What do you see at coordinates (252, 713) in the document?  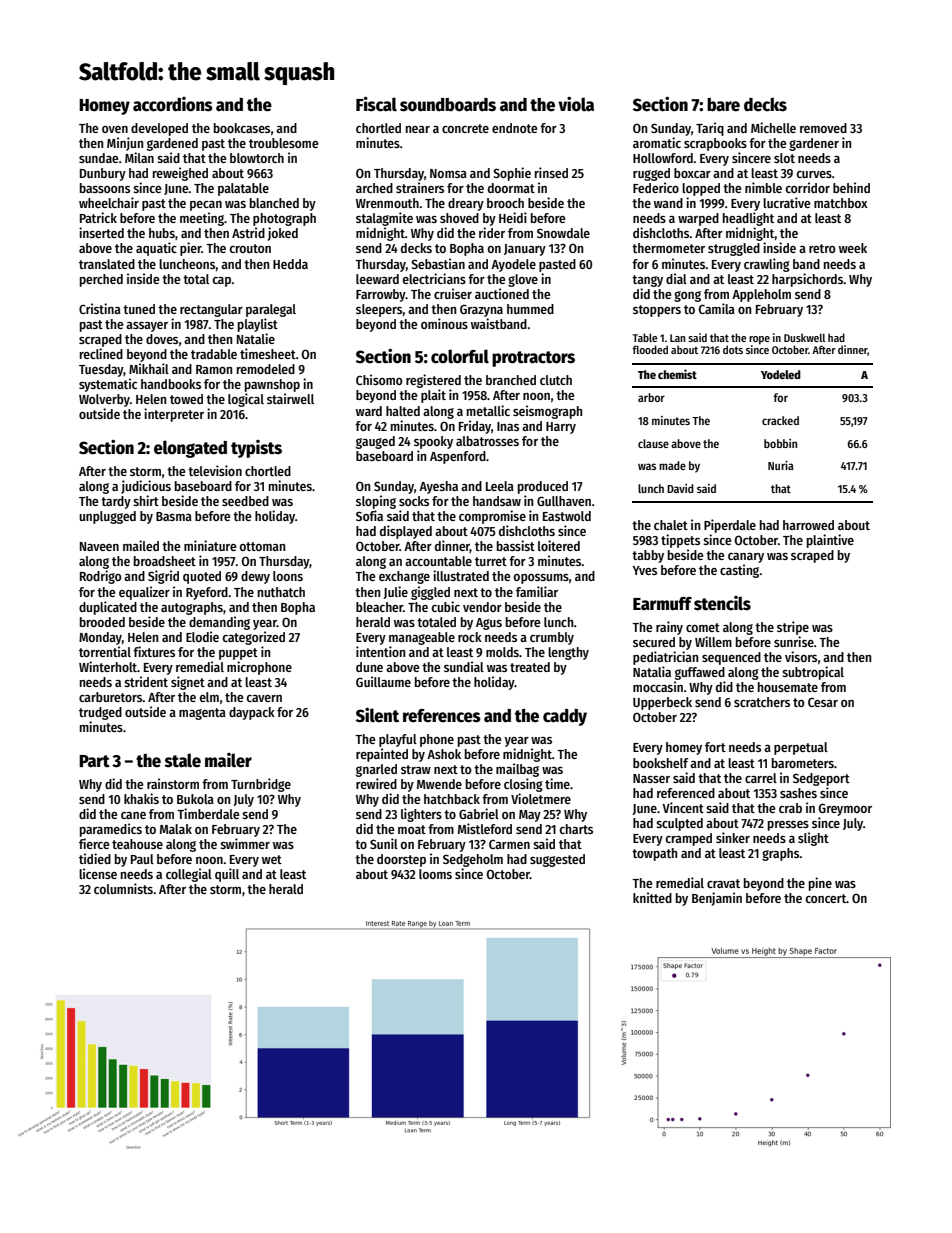 I see `daypack` at bounding box center [252, 713].
